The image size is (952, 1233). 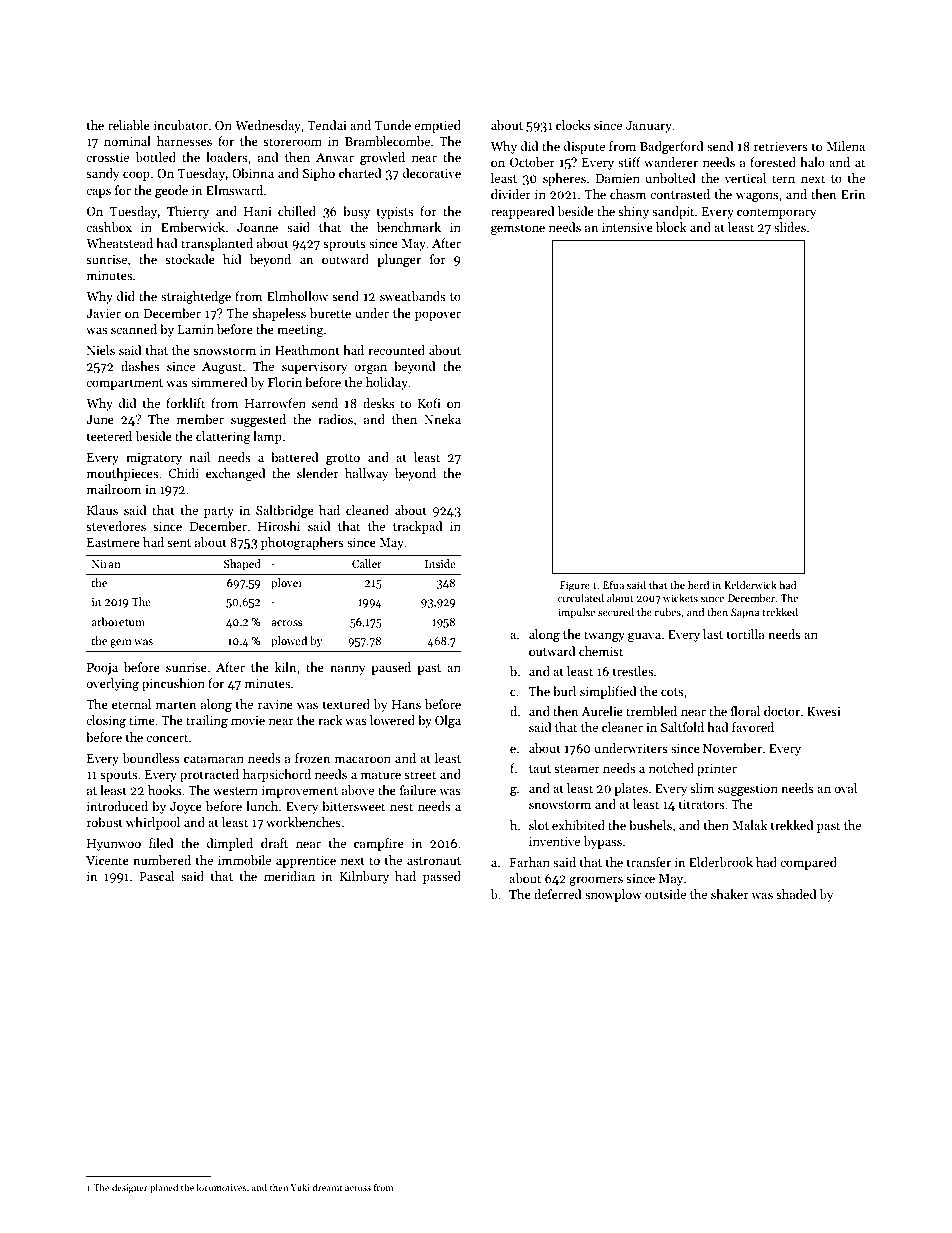 What do you see at coordinates (757, 197) in the document?
I see `wagons` at bounding box center [757, 197].
